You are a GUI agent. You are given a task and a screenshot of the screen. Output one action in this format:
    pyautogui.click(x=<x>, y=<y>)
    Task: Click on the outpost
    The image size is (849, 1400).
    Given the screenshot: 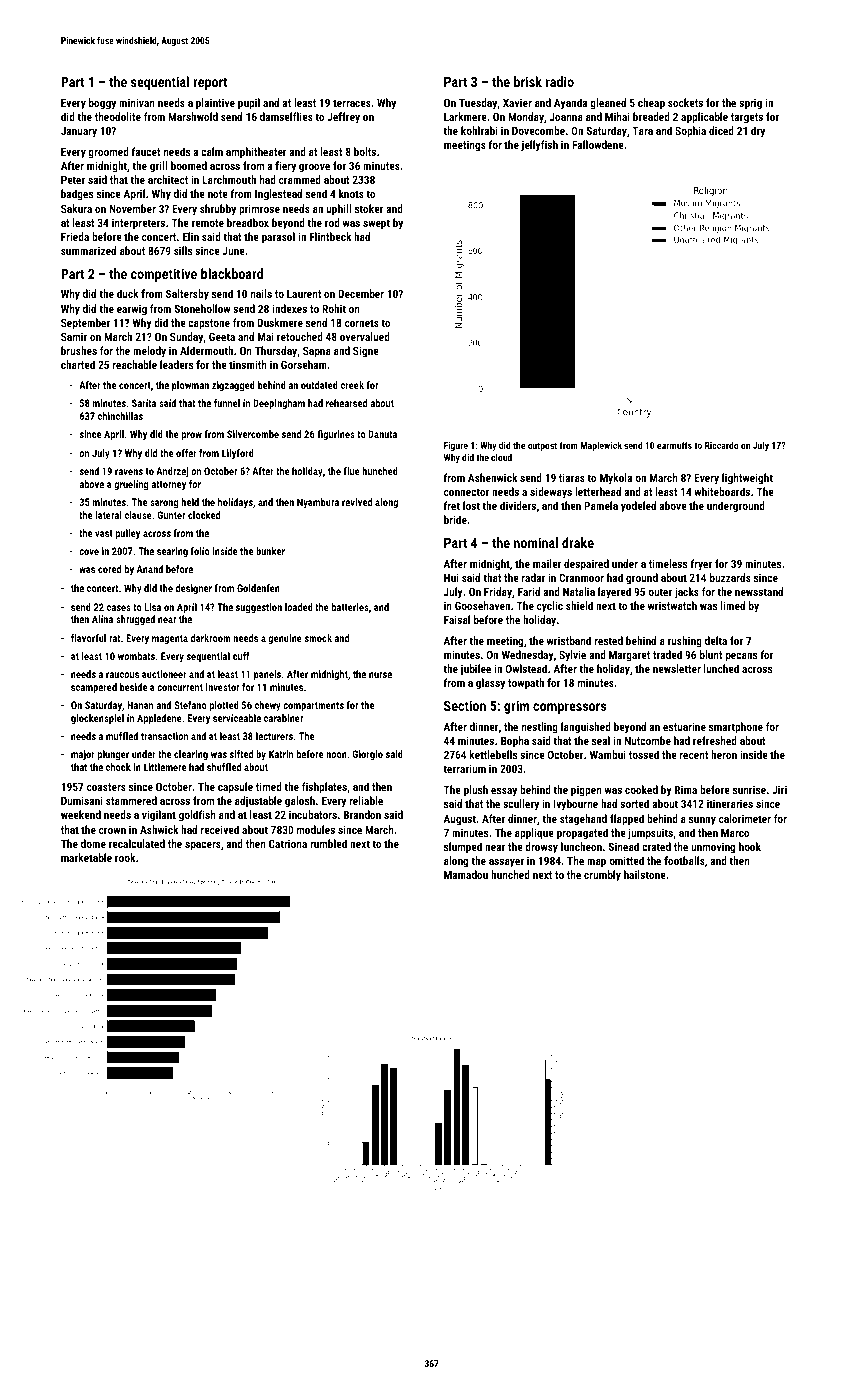 What is the action you would take?
    pyautogui.click(x=542, y=446)
